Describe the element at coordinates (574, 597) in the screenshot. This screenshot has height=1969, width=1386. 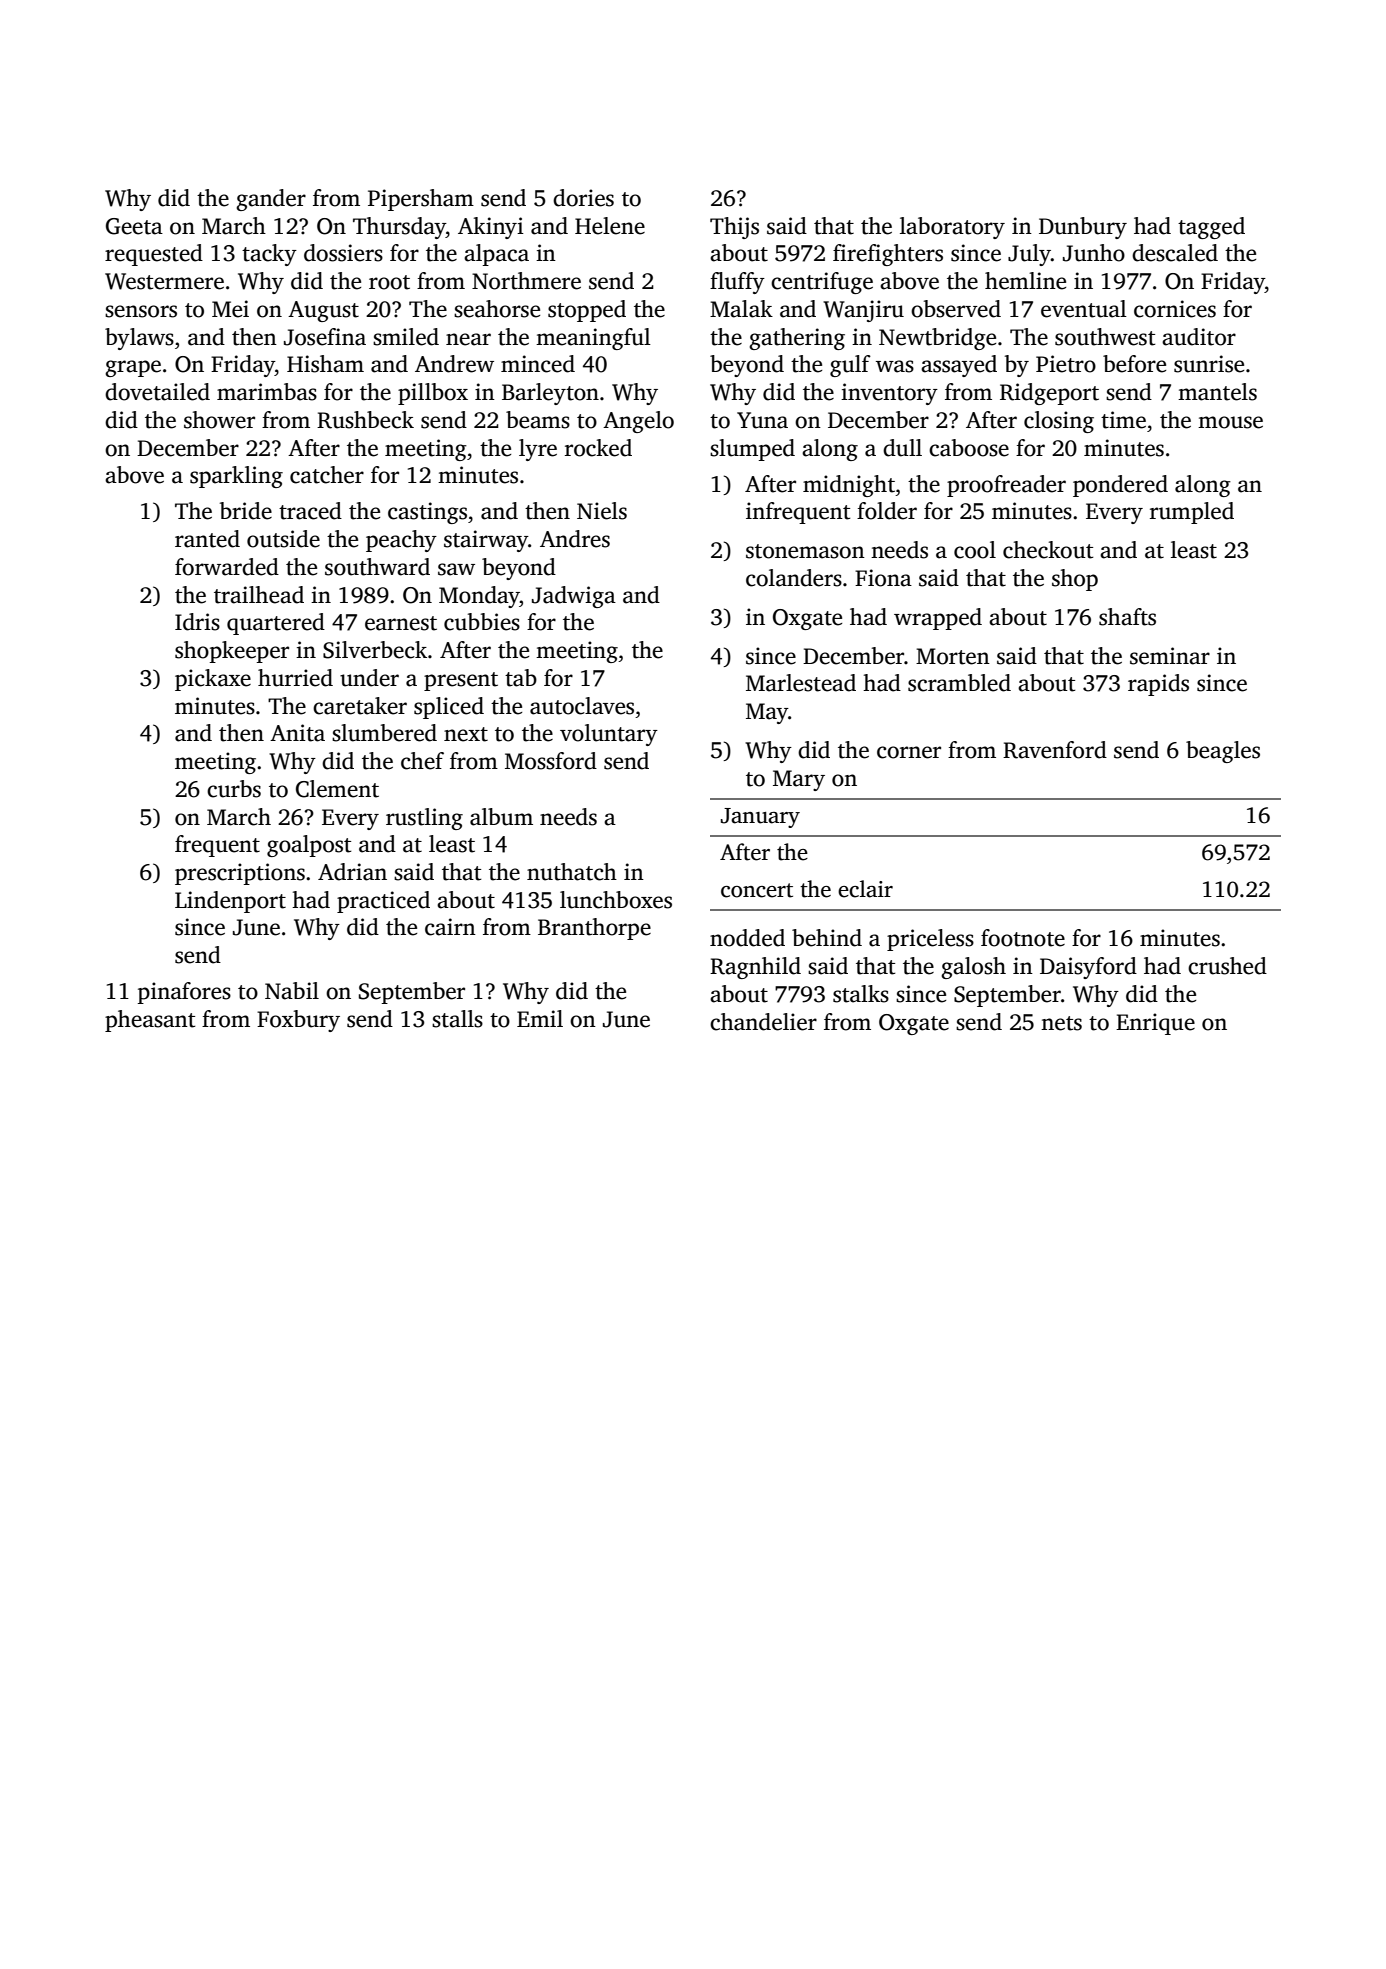
I see `Jadwiga` at that location.
